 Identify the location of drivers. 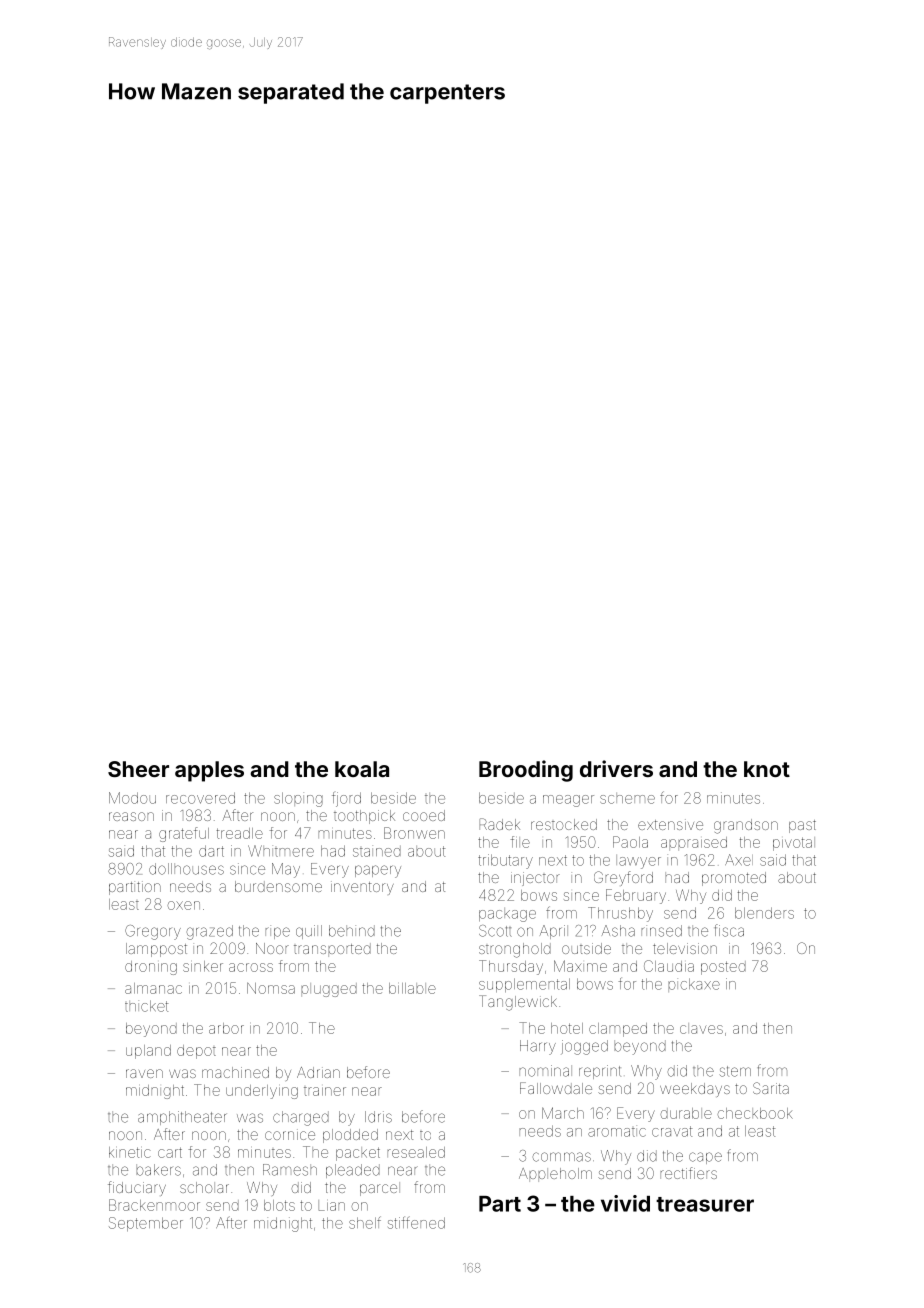
(616, 768).
